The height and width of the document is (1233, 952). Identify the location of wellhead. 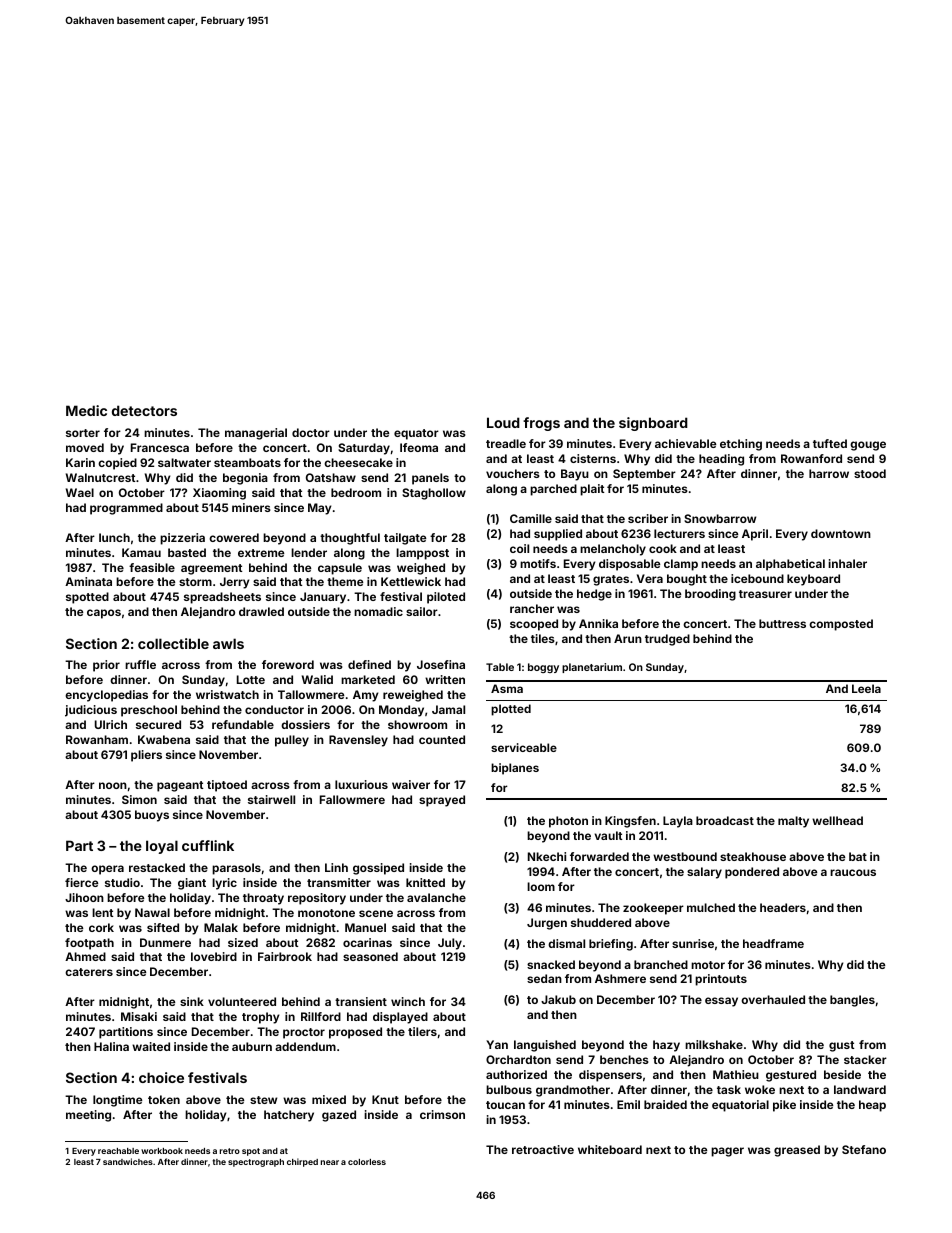
(837, 820).
